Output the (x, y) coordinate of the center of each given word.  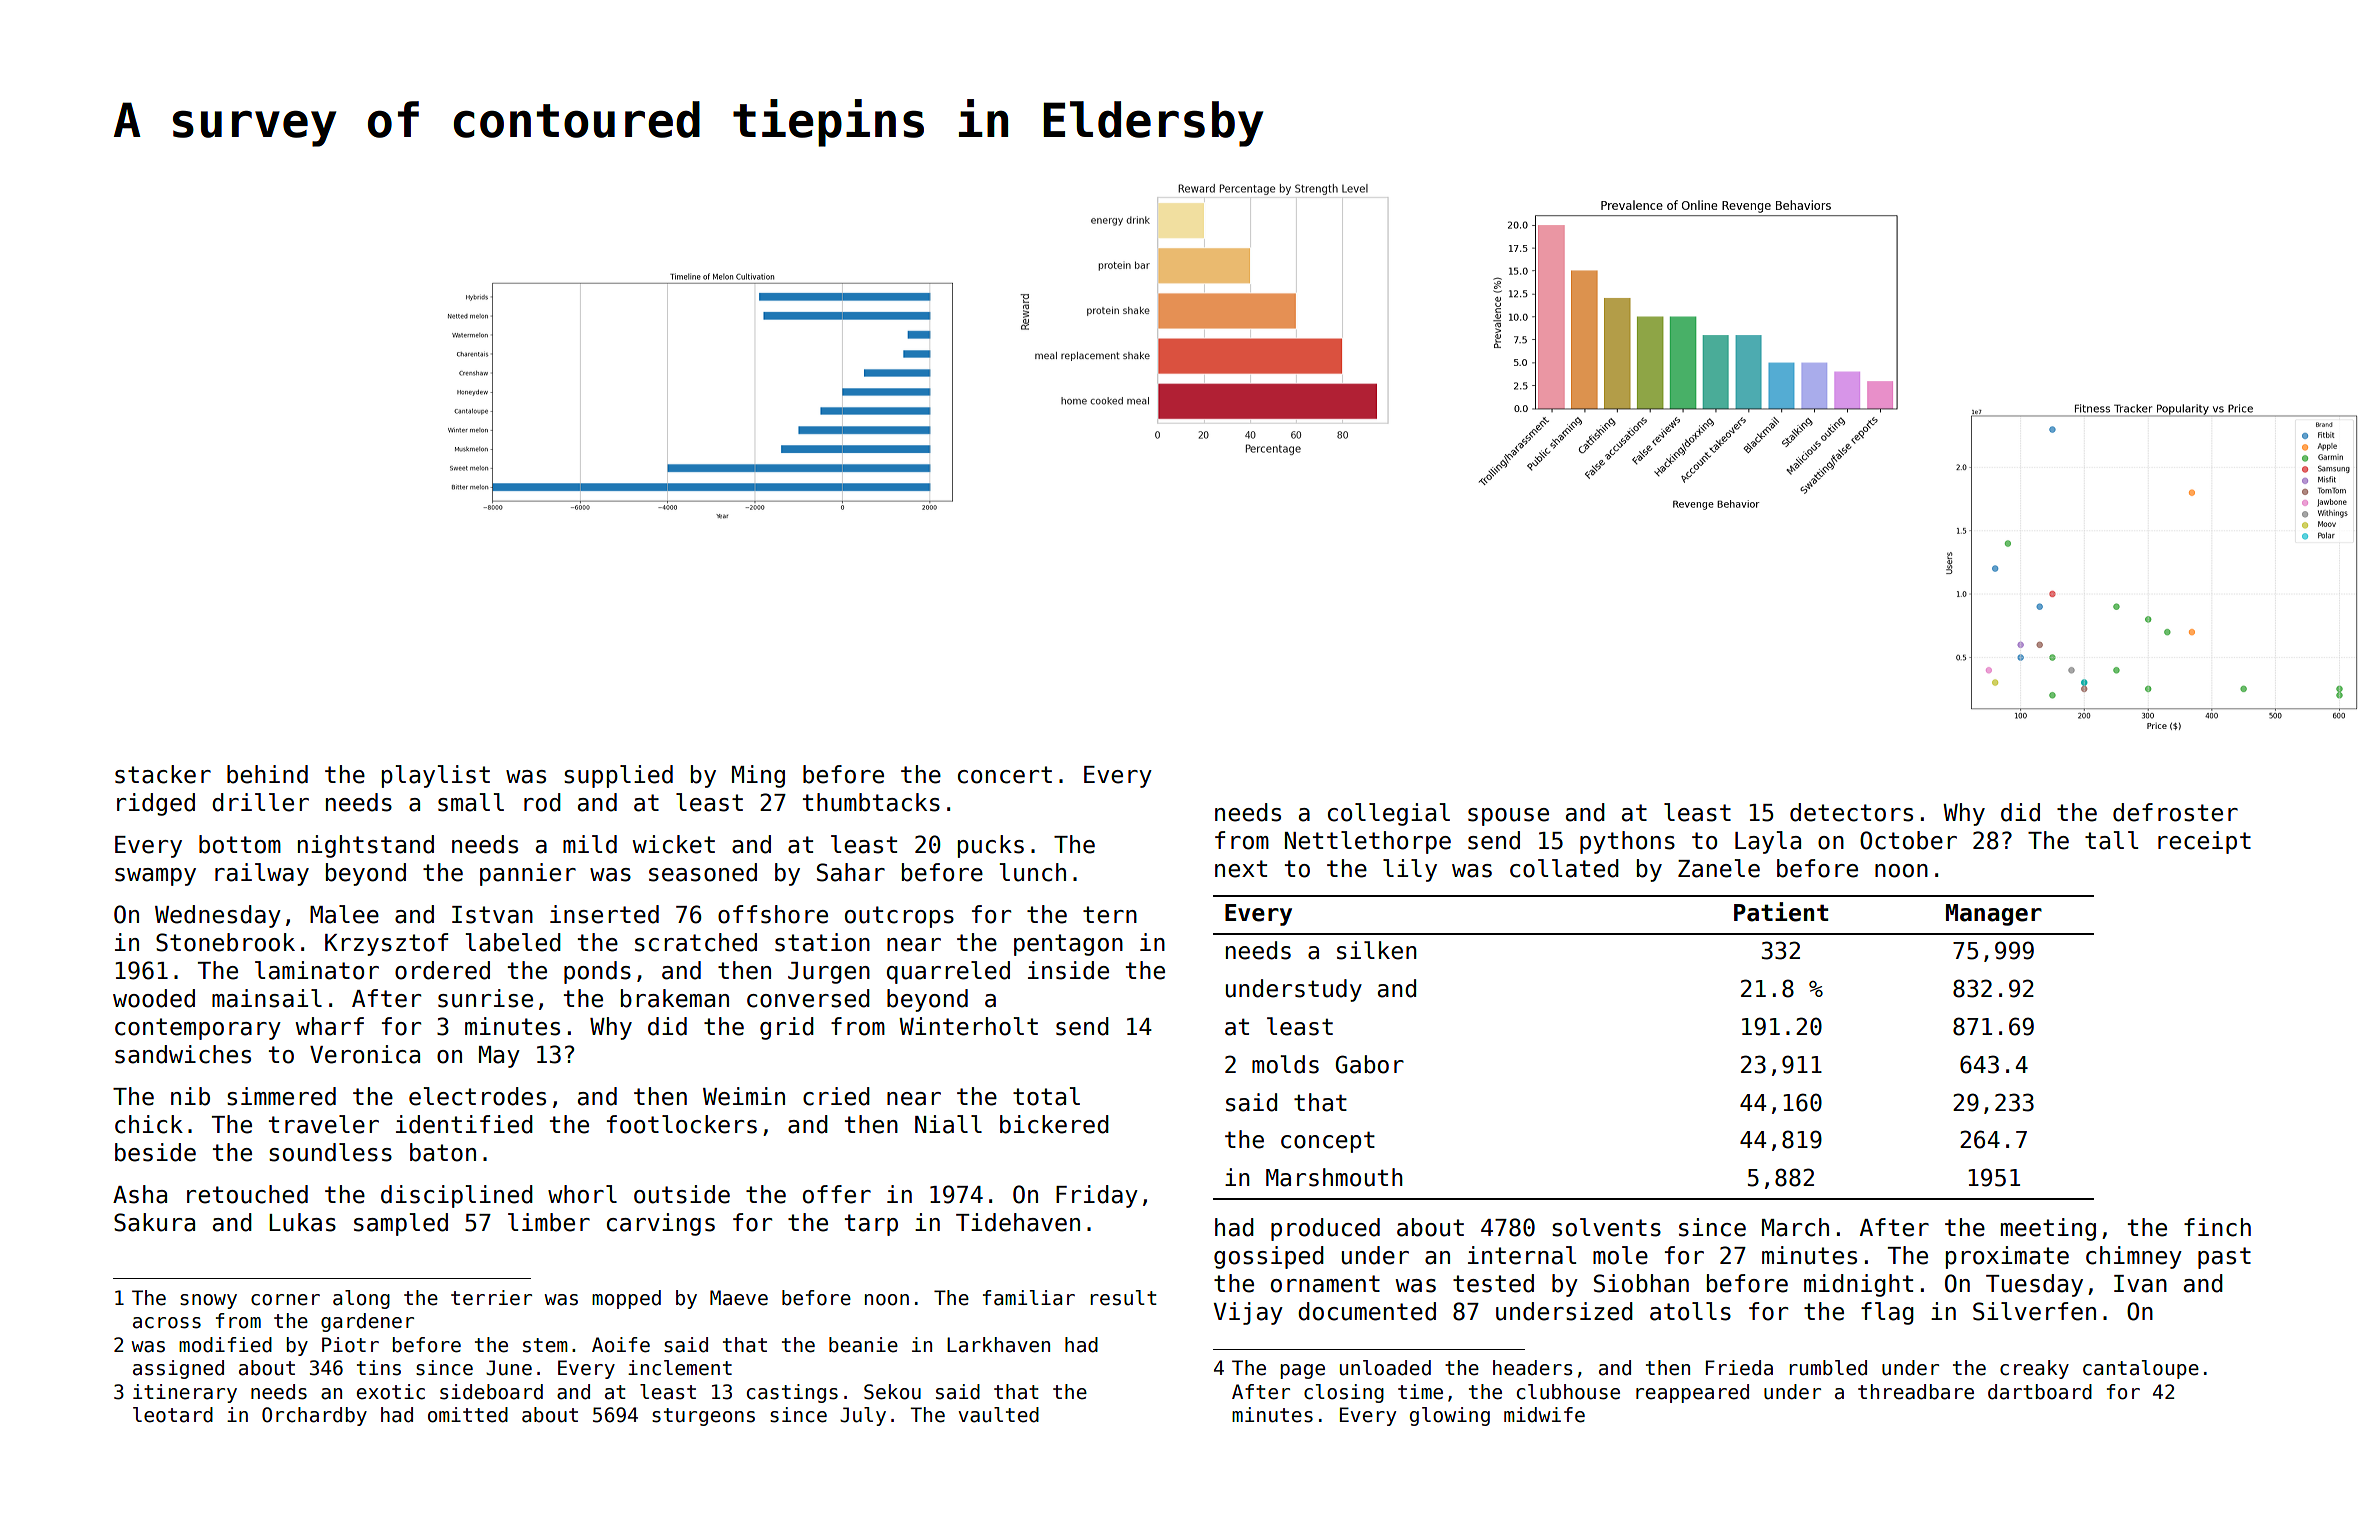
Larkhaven (998, 1345)
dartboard (2040, 1392)
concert (1005, 775)
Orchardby (314, 1416)
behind (267, 774)
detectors (1851, 812)
